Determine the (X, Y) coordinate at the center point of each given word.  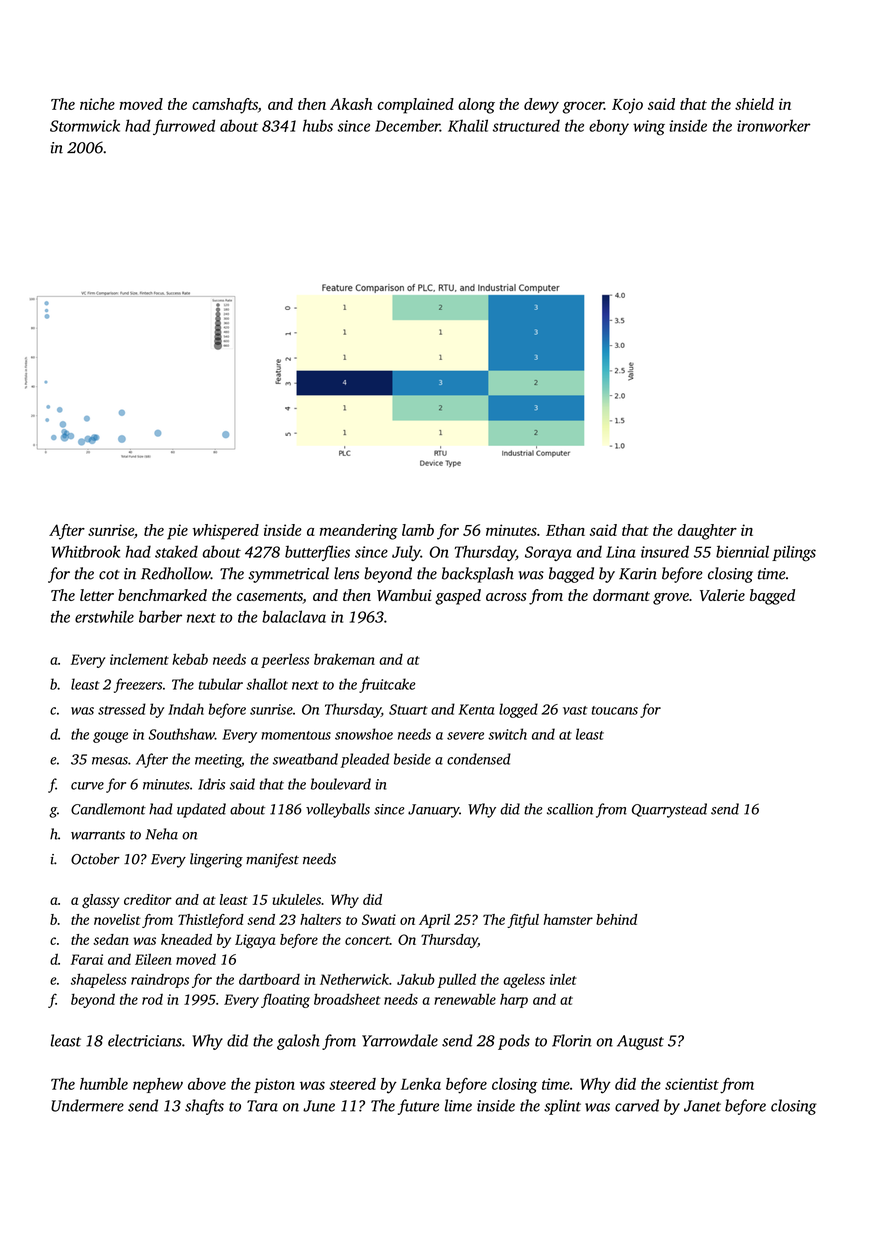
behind (616, 919)
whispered (226, 532)
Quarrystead (669, 810)
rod (152, 999)
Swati (379, 919)
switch (507, 734)
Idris (211, 784)
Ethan (565, 530)
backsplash (478, 575)
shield (754, 104)
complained (416, 106)
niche (97, 104)
